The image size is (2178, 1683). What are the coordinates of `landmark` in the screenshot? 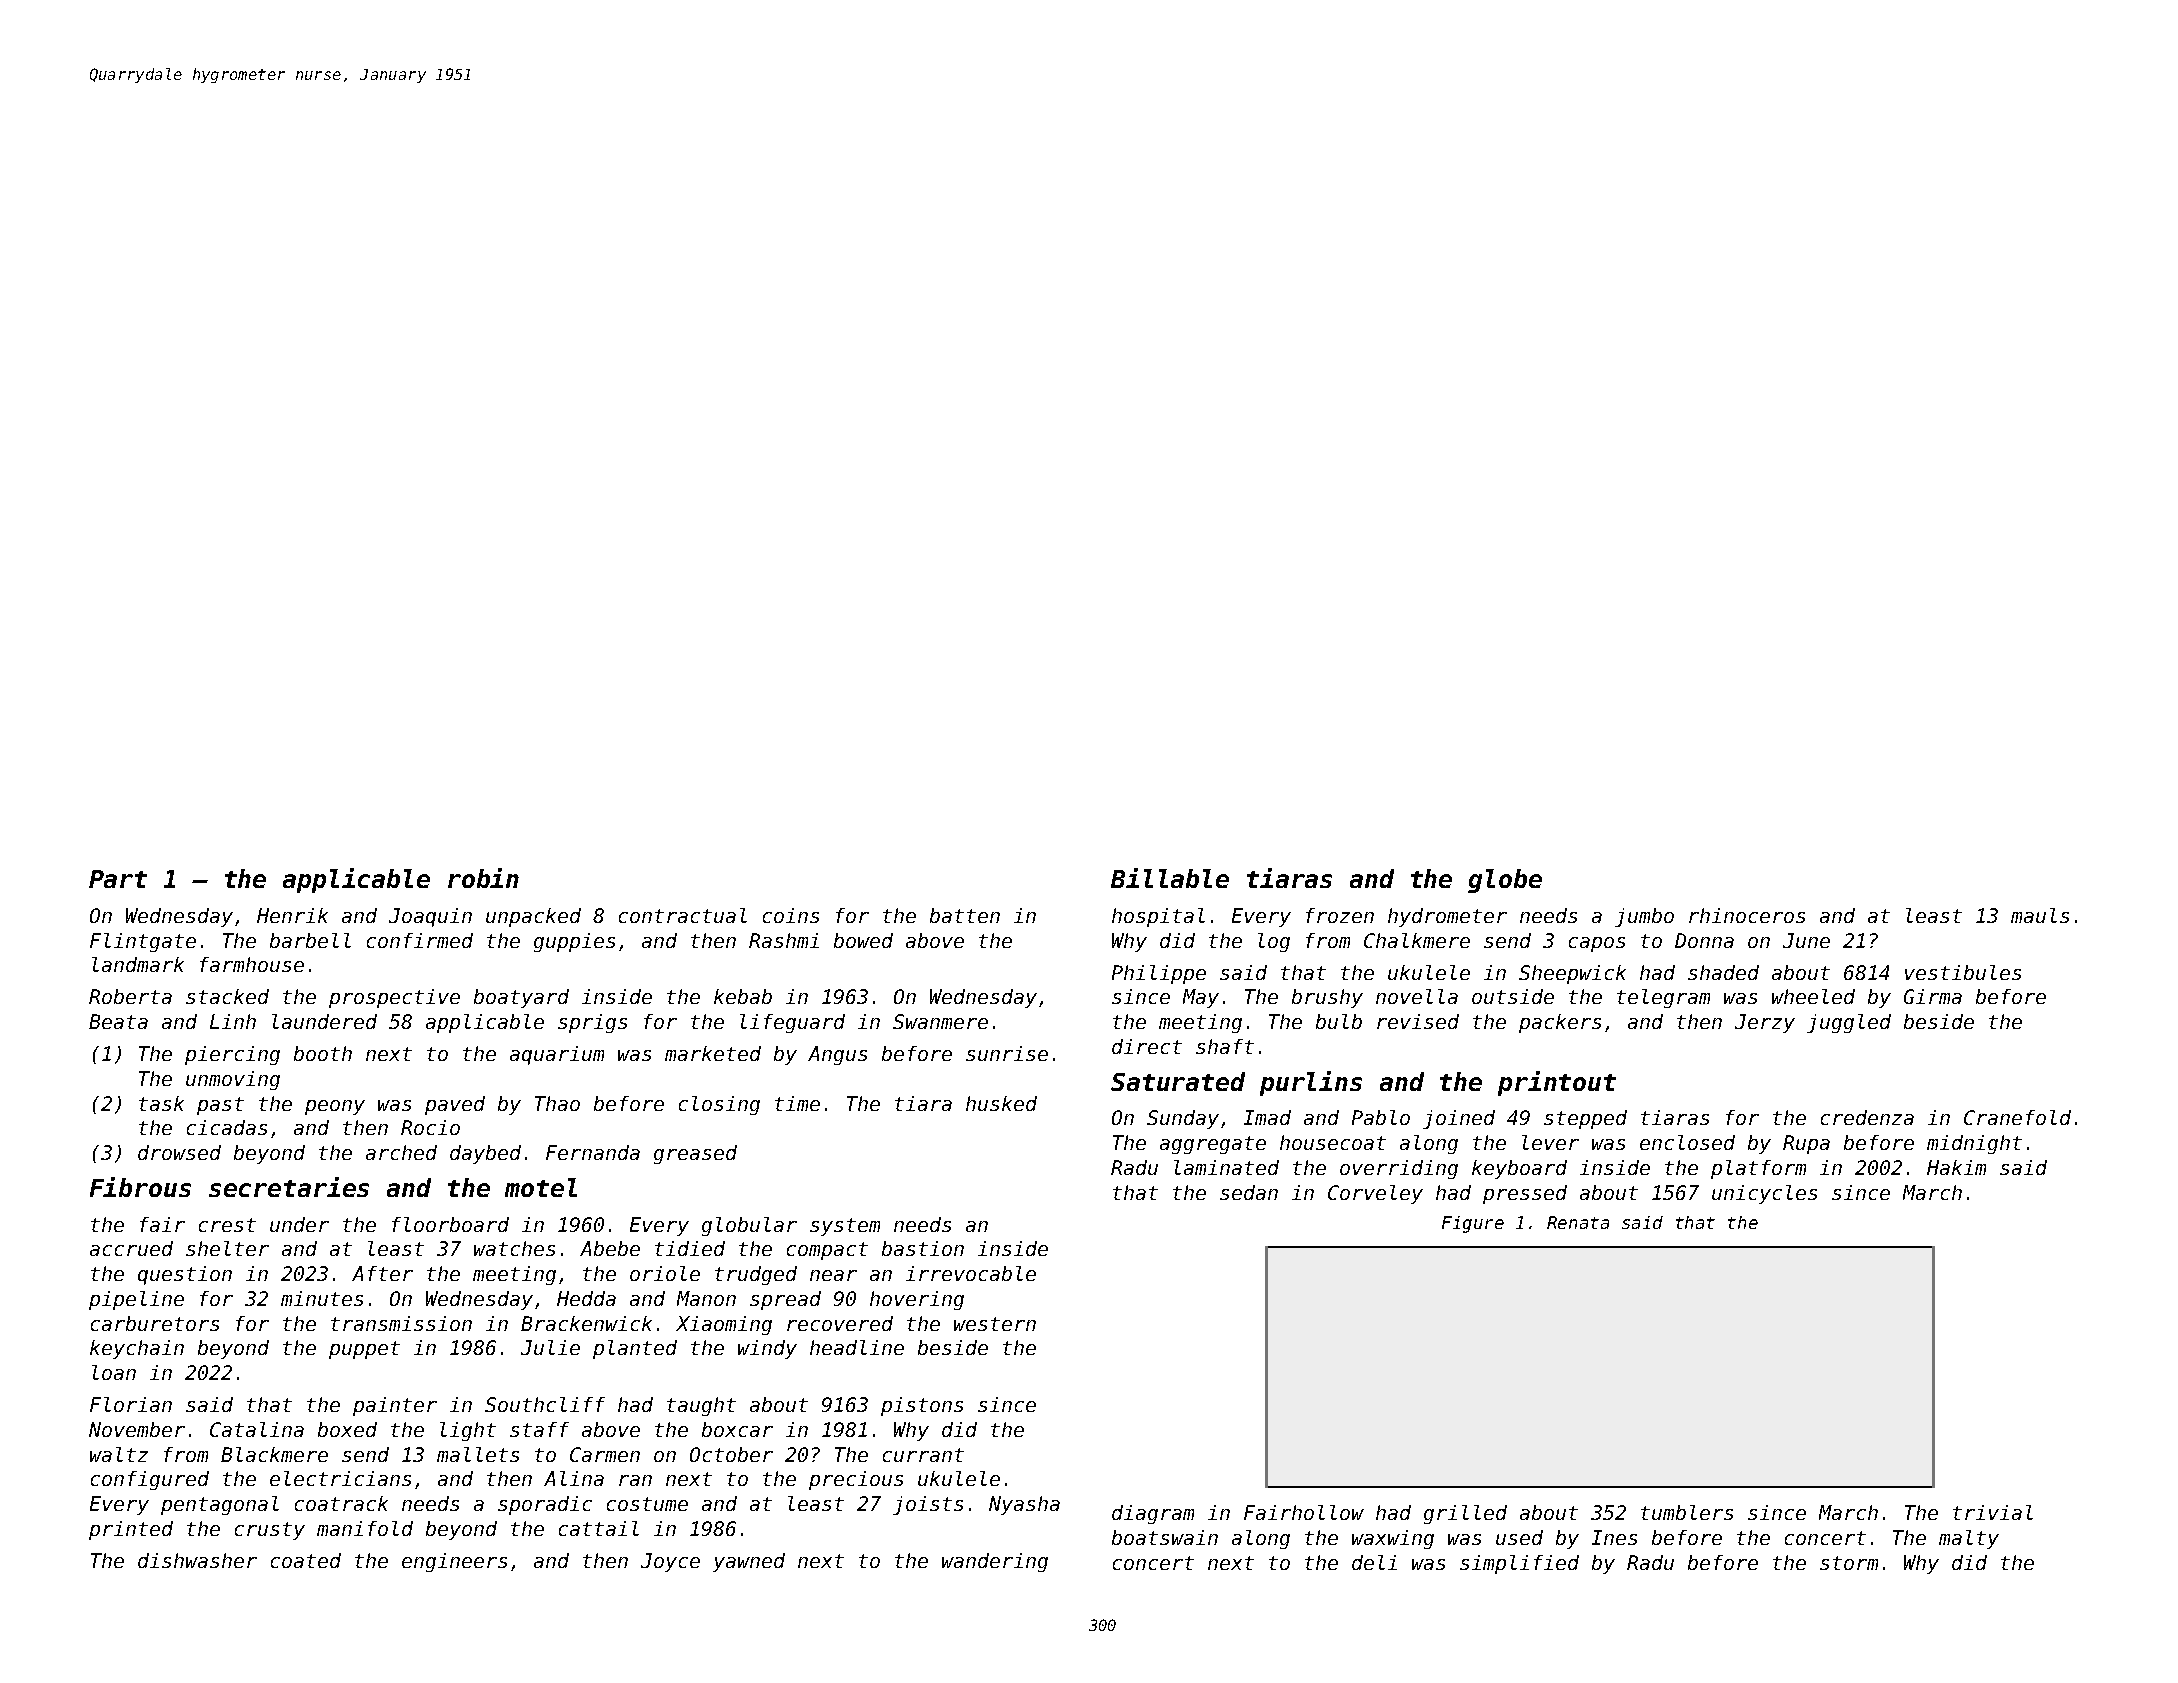 It's located at (138, 964).
